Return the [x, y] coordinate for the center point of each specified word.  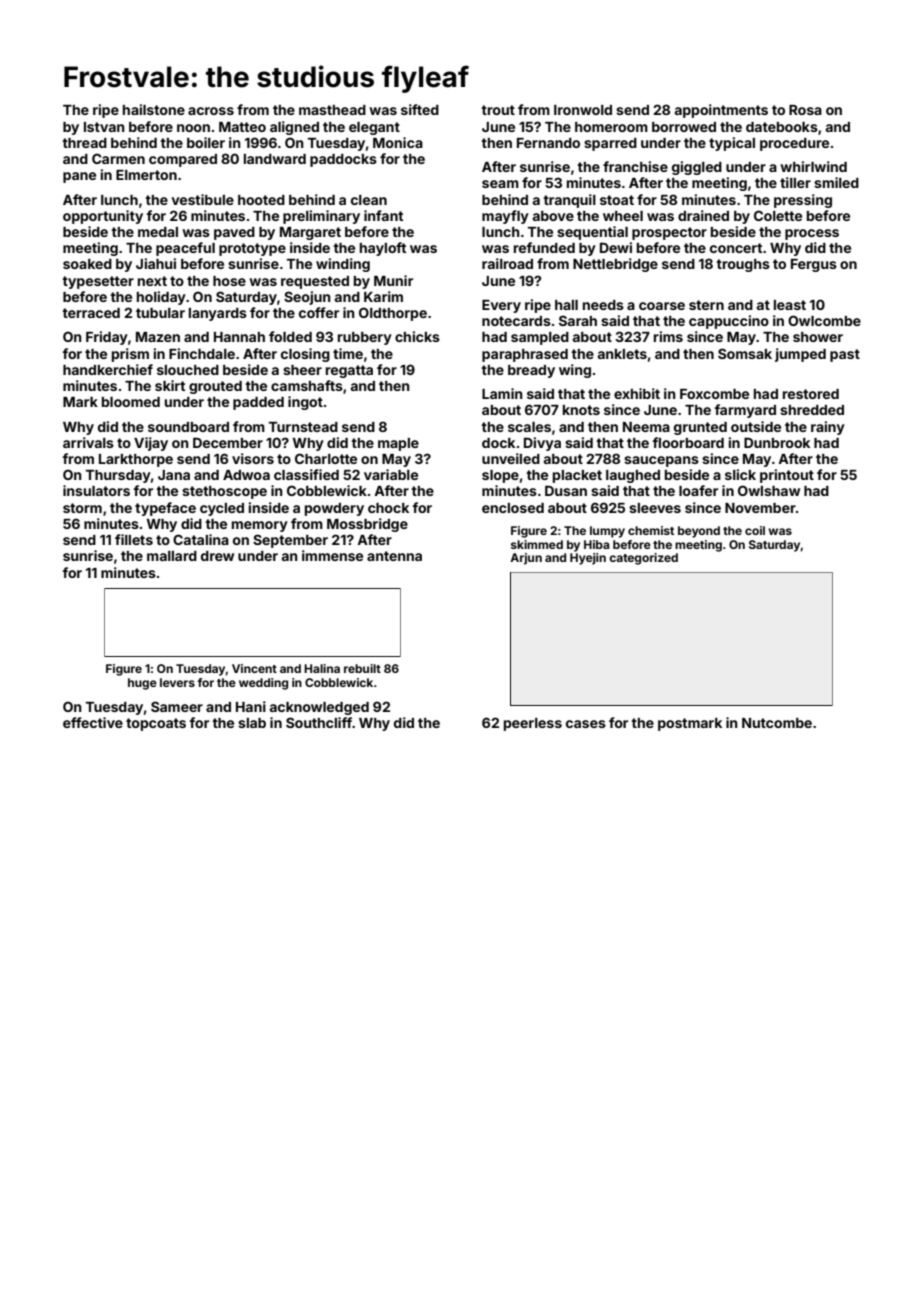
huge [142, 684]
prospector [669, 233]
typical [732, 144]
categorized [643, 559]
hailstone [154, 109]
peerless [533, 724]
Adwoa [246, 475]
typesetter [98, 282]
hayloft [383, 249]
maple [398, 444]
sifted [420, 109]
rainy [828, 428]
